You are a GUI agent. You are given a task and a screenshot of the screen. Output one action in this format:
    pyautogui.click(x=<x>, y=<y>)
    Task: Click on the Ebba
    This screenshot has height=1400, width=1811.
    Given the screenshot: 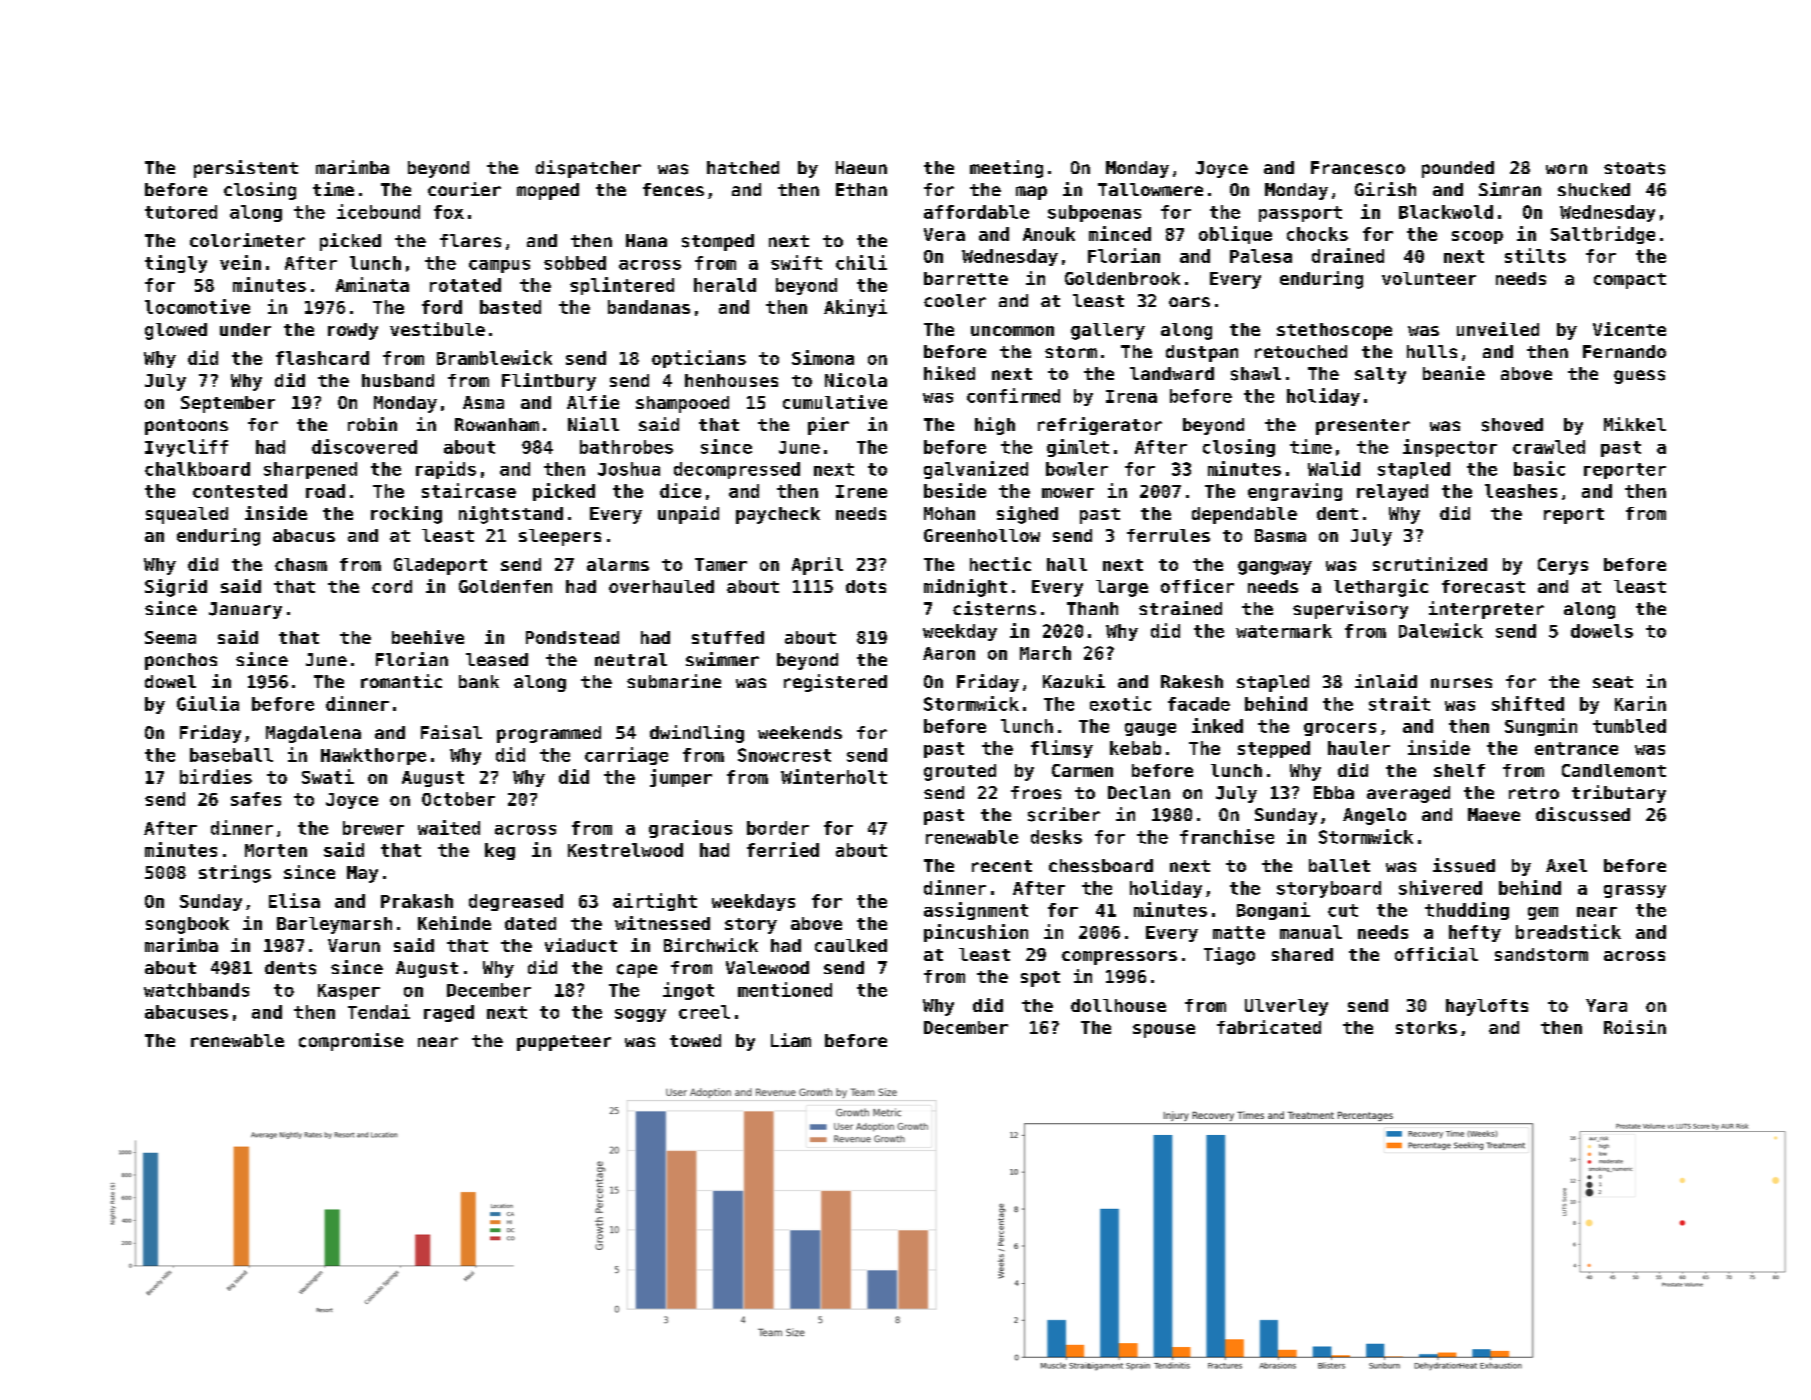 What is the action you would take?
    pyautogui.click(x=1334, y=792)
